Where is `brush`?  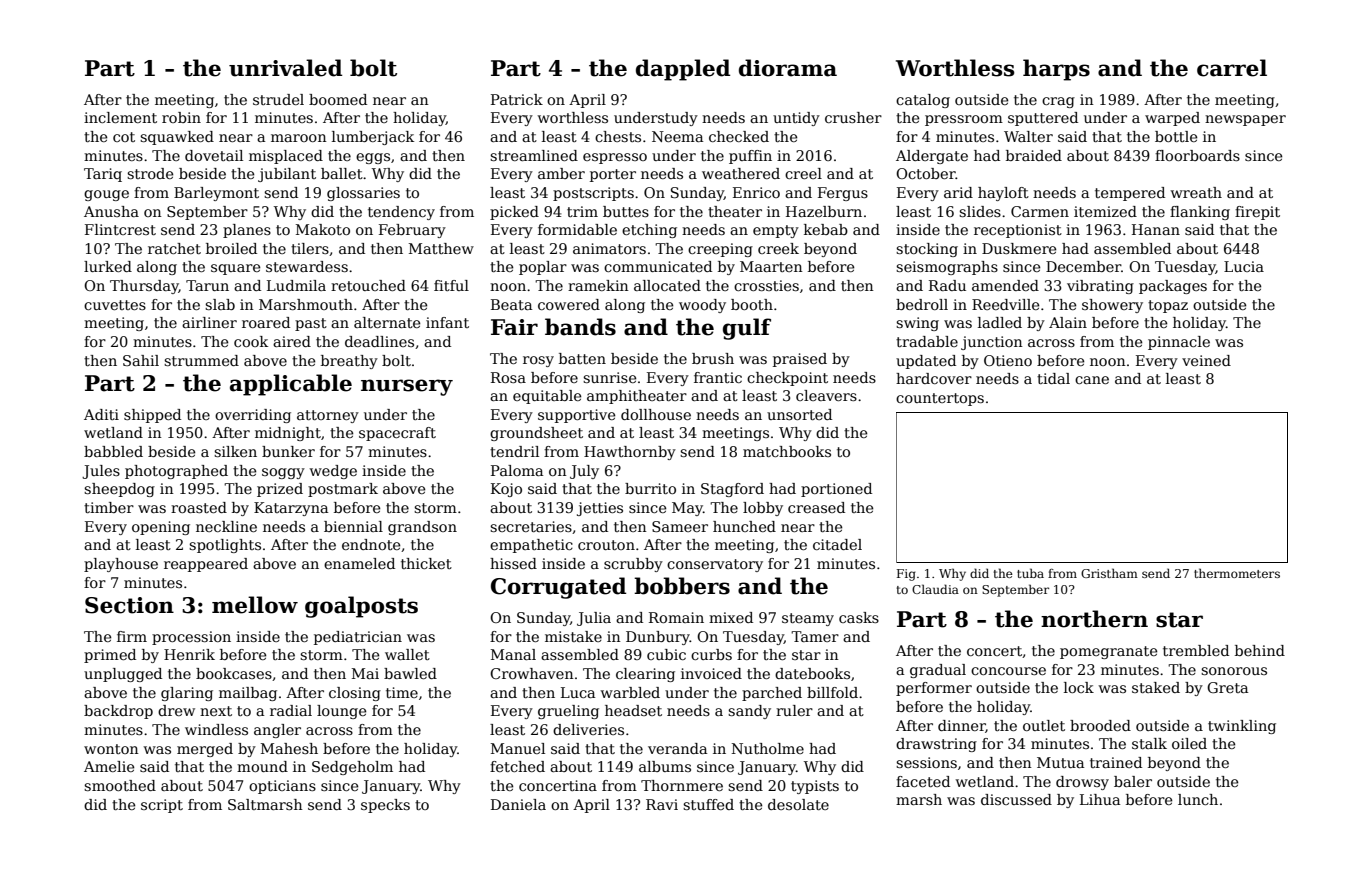 brush is located at coordinates (713, 358).
